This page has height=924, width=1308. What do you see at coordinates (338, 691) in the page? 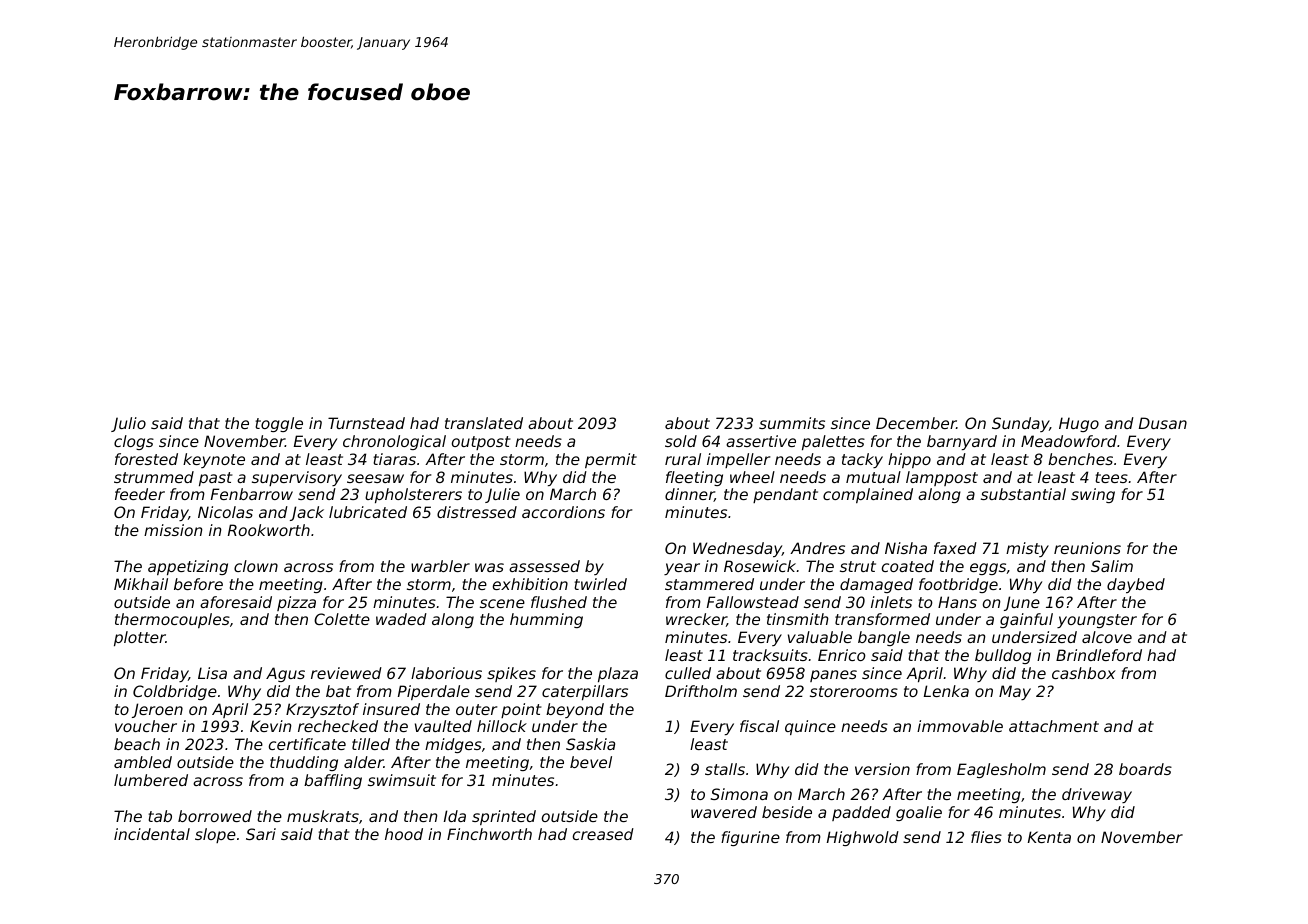
I see `bat` at bounding box center [338, 691].
